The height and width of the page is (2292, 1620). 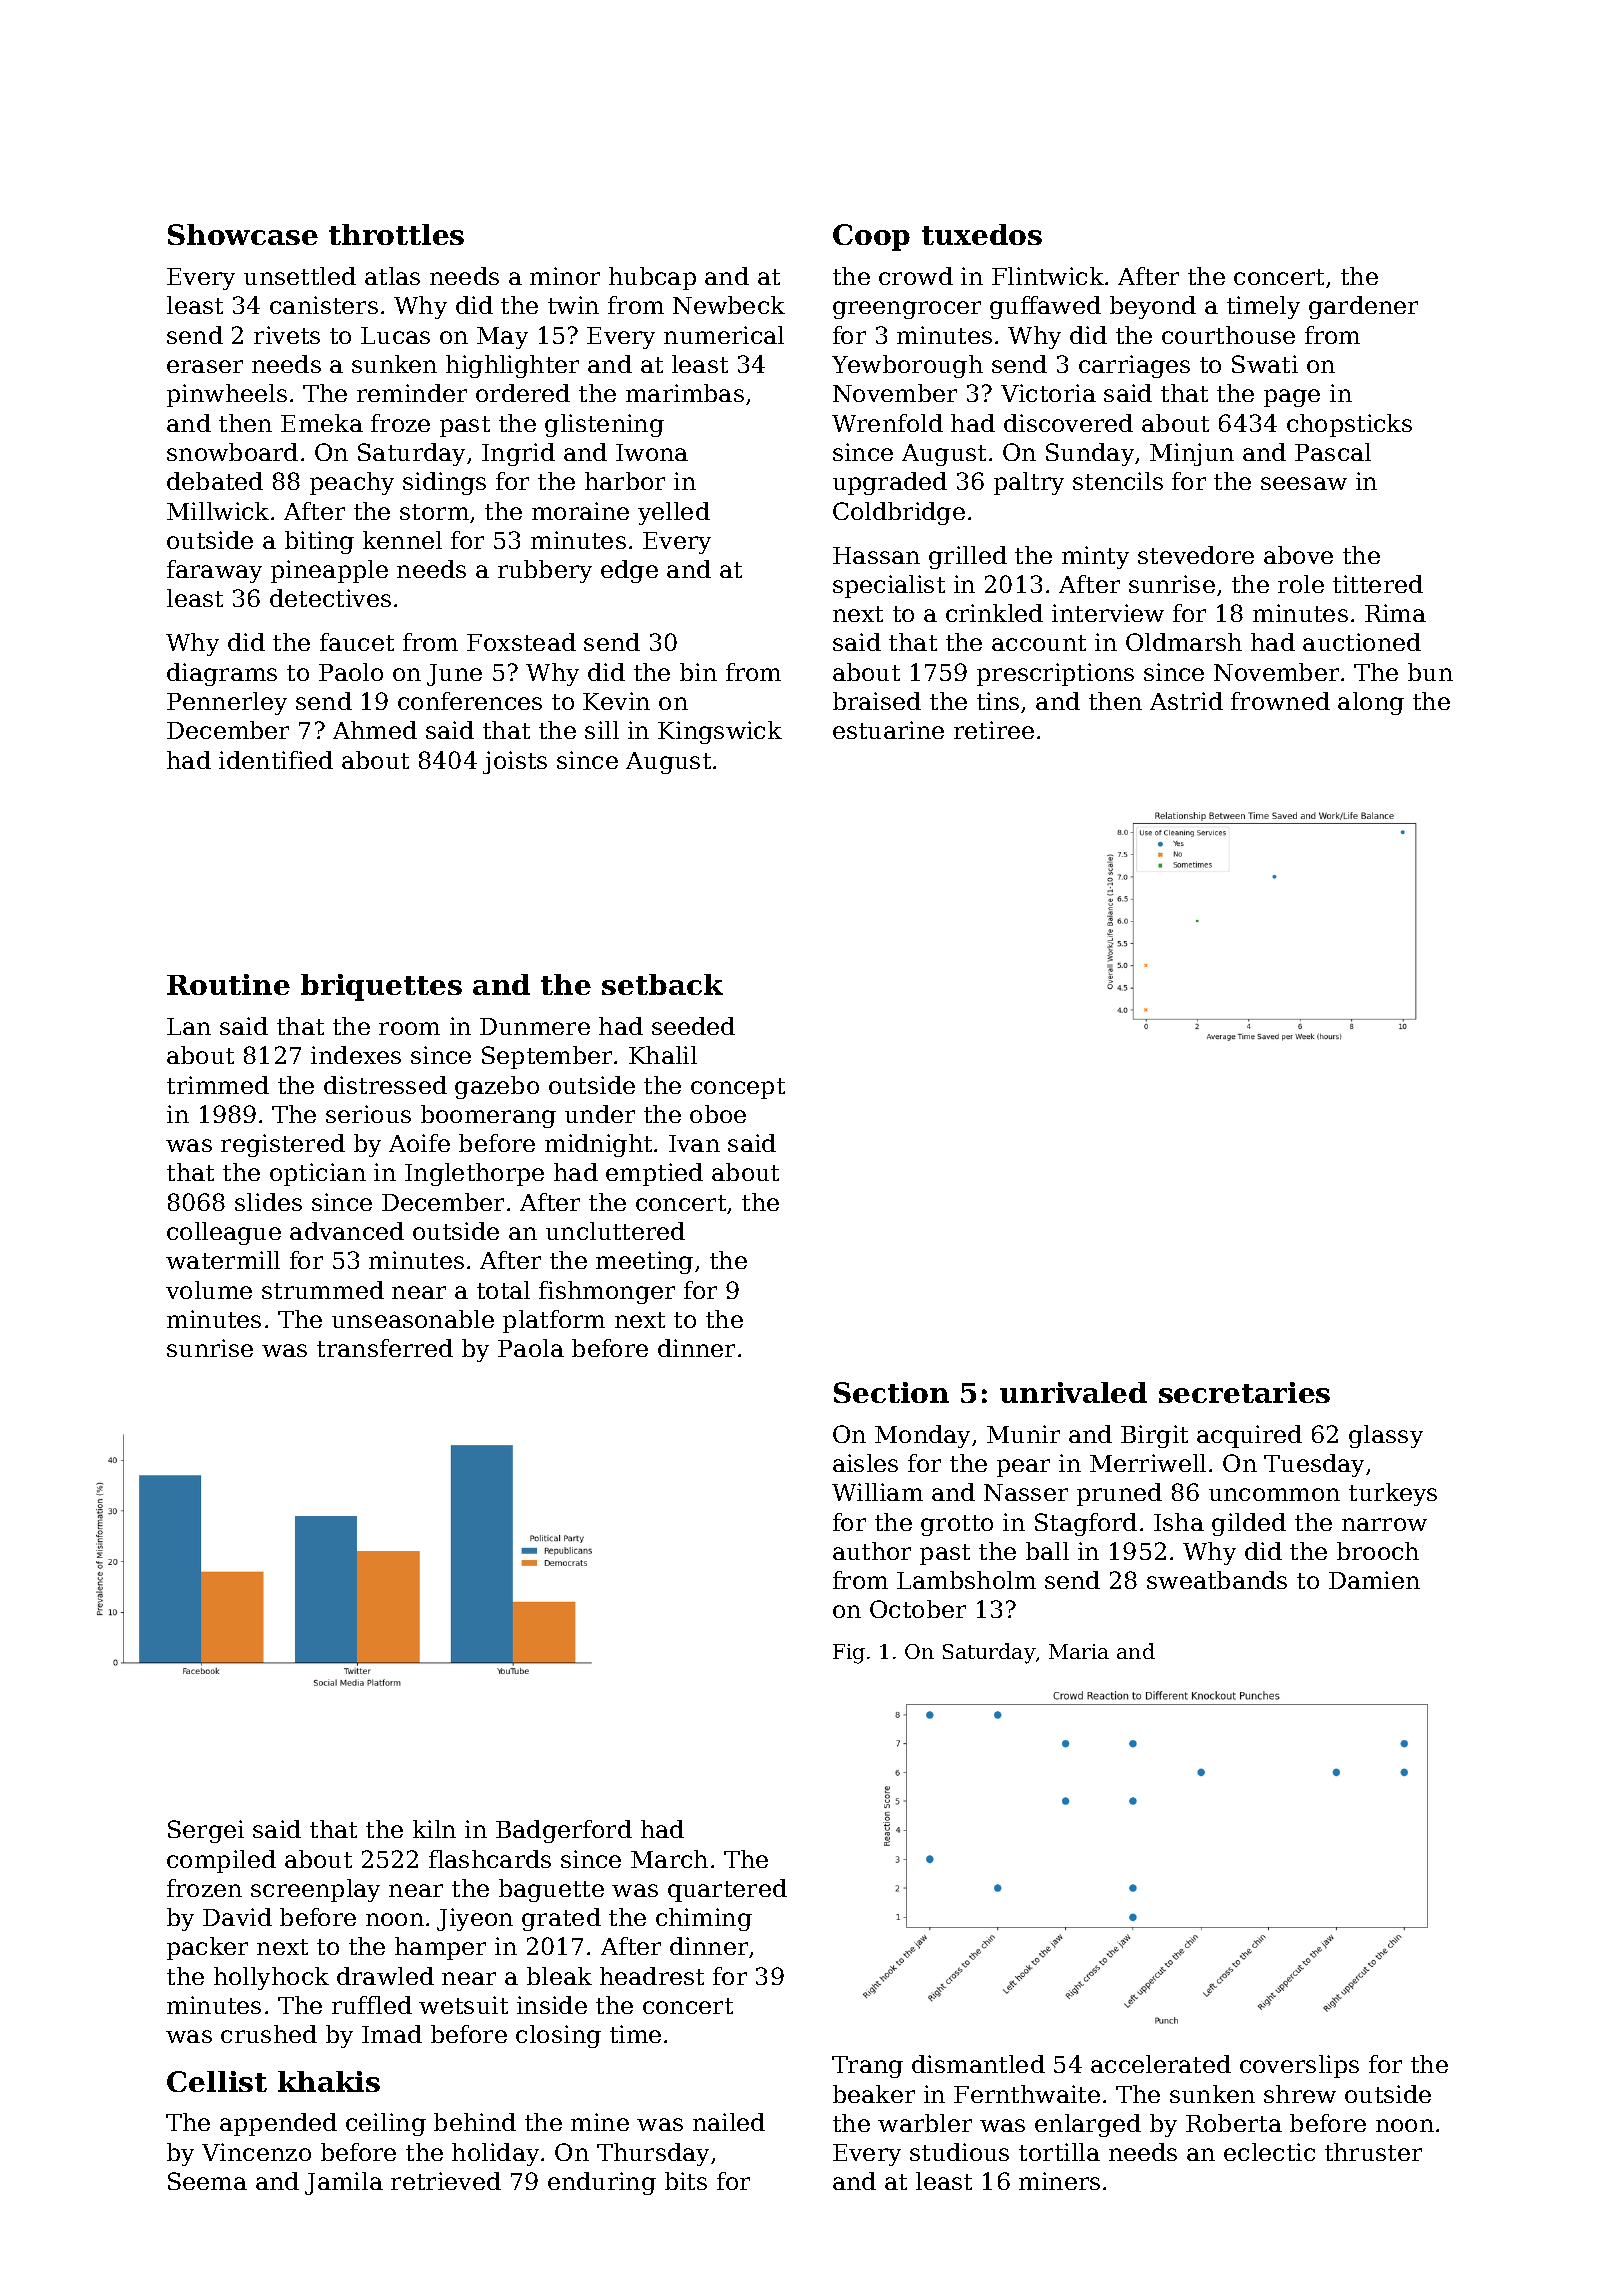 What do you see at coordinates (729, 305) in the page?
I see `Newbeck` at bounding box center [729, 305].
